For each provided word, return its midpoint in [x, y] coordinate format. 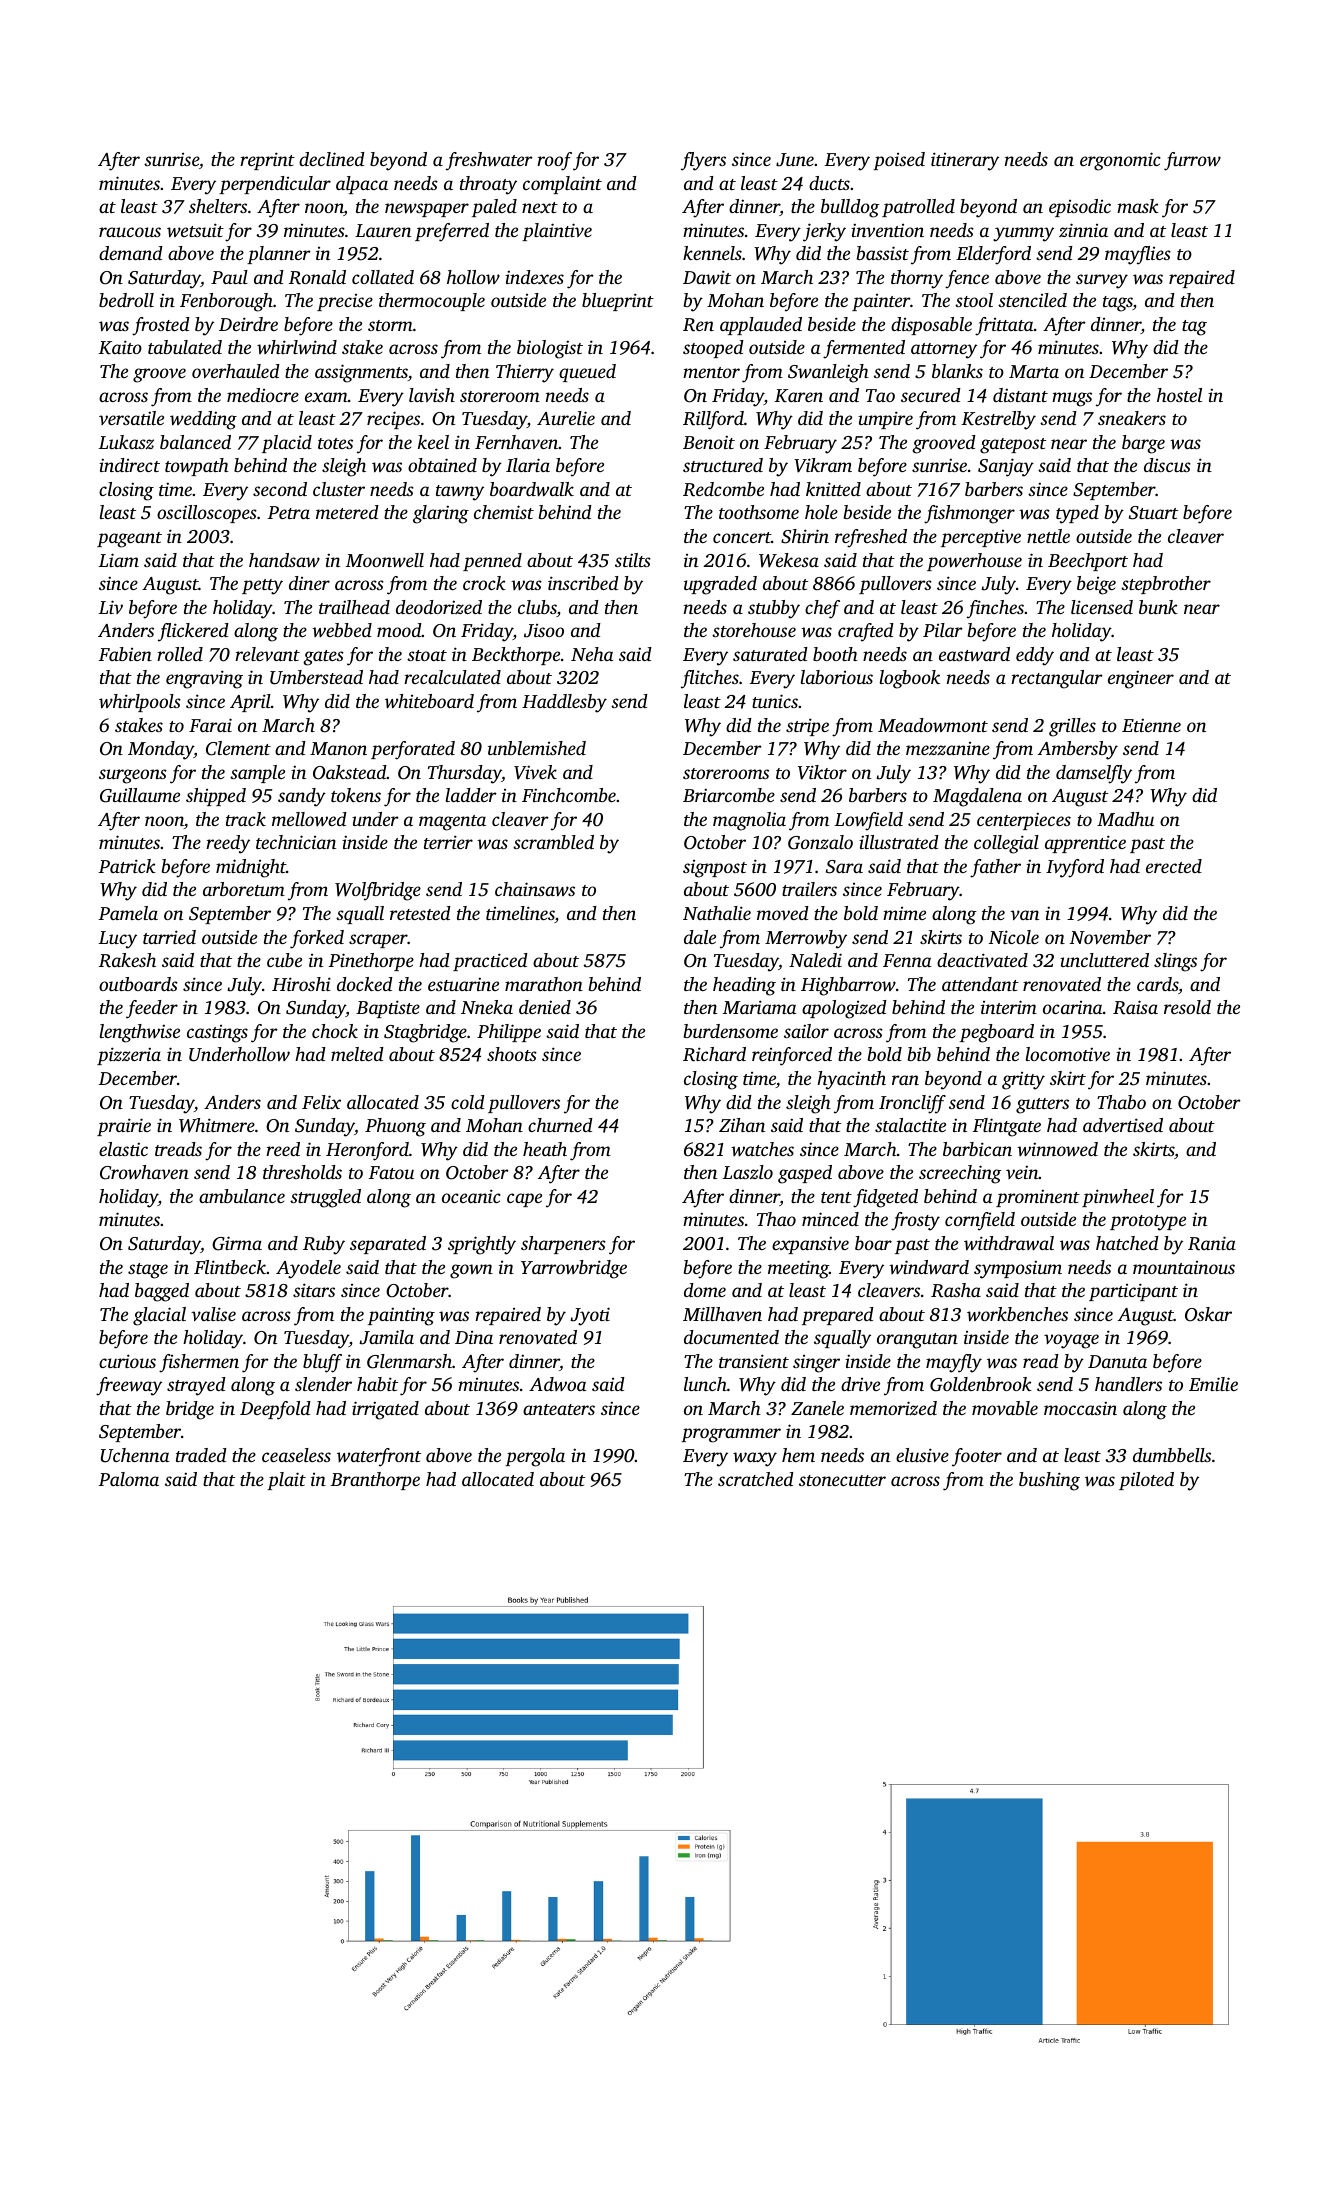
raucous [130, 232]
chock [335, 1031]
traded [201, 1455]
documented [731, 1337]
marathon [544, 984]
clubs [537, 608]
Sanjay [1006, 467]
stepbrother [1166, 585]
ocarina [1073, 1007]
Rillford [713, 420]
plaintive [557, 232]
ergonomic [1120, 161]
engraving [204, 679]
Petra [288, 512]
